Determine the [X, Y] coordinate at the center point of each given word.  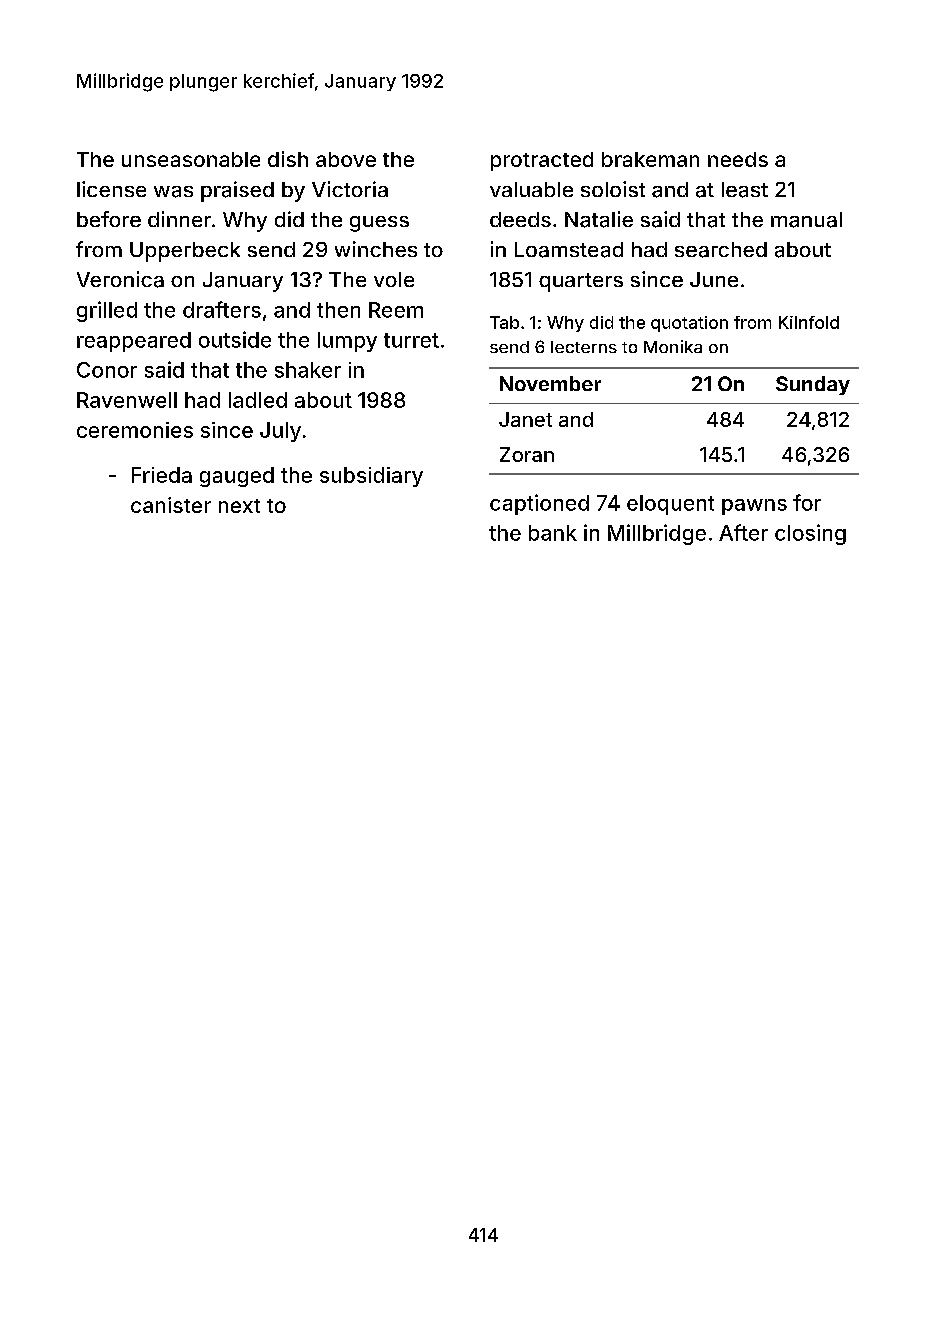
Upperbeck [185, 252]
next [239, 506]
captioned [539, 504]
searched [721, 250]
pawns [754, 507]
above [346, 159]
